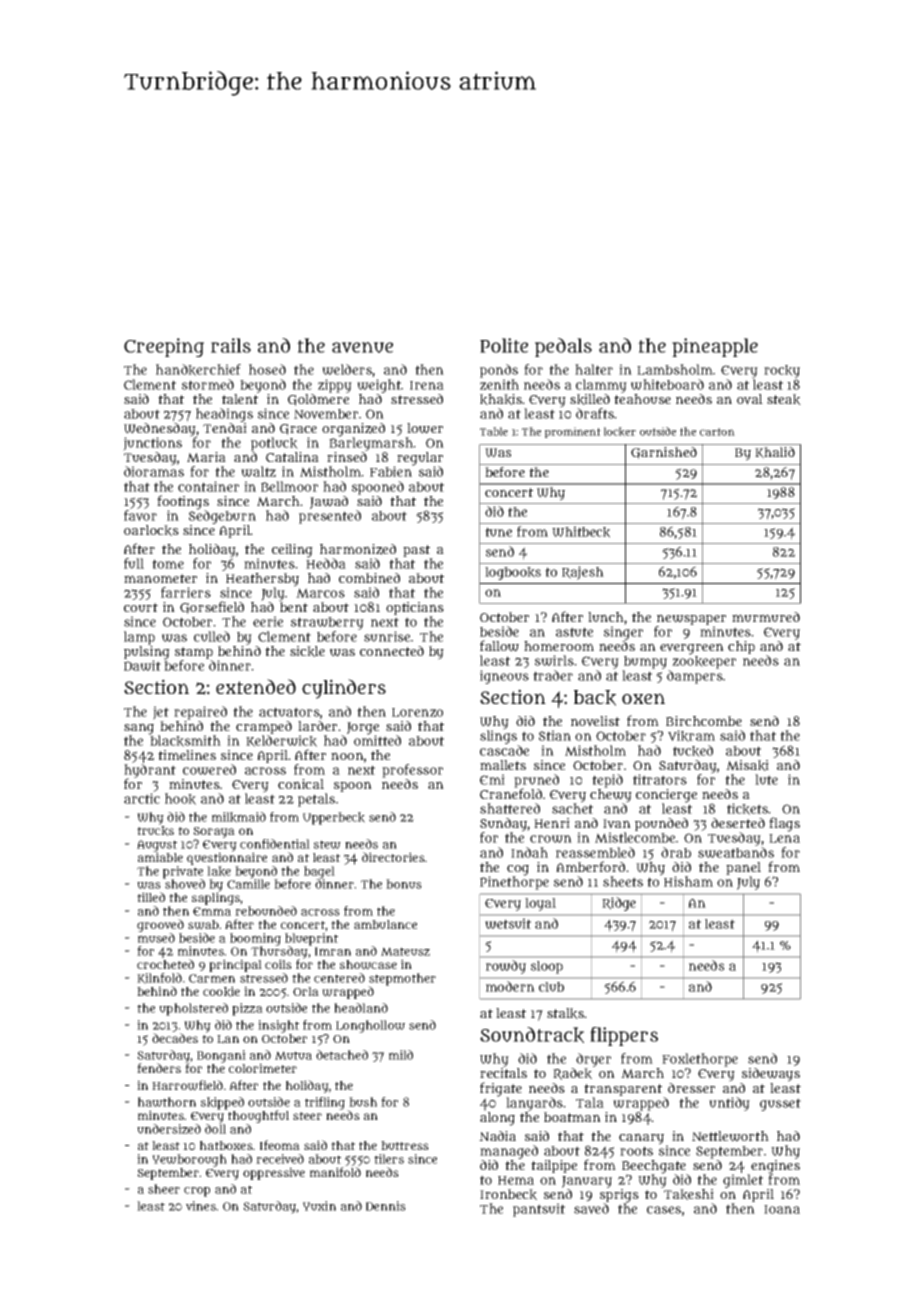  What do you see at coordinates (688, 881) in the image?
I see `Hisham` at bounding box center [688, 881].
